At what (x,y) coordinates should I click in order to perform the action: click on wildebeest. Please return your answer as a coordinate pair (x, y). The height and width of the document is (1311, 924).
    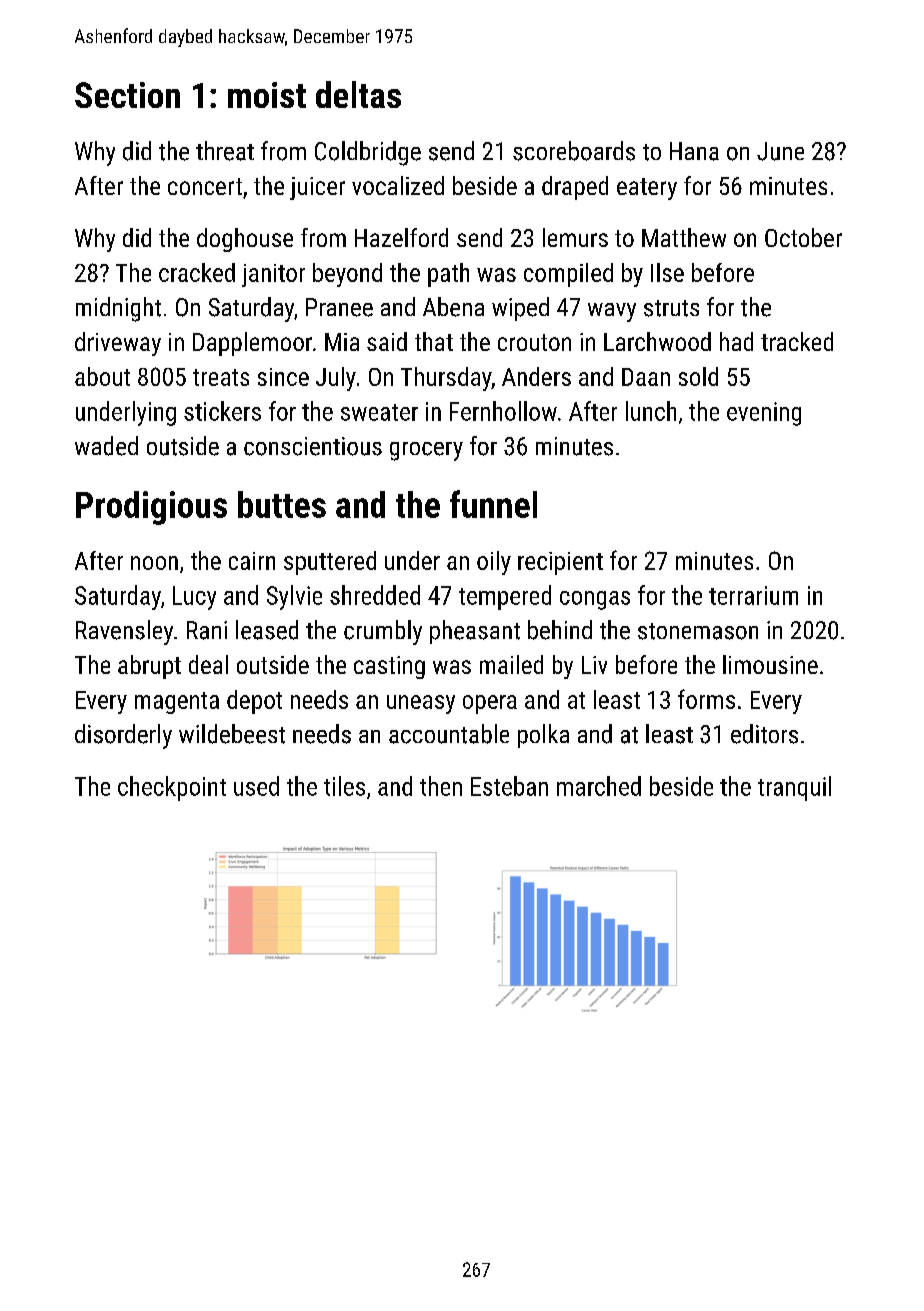
    Looking at the image, I should click on (232, 734).
